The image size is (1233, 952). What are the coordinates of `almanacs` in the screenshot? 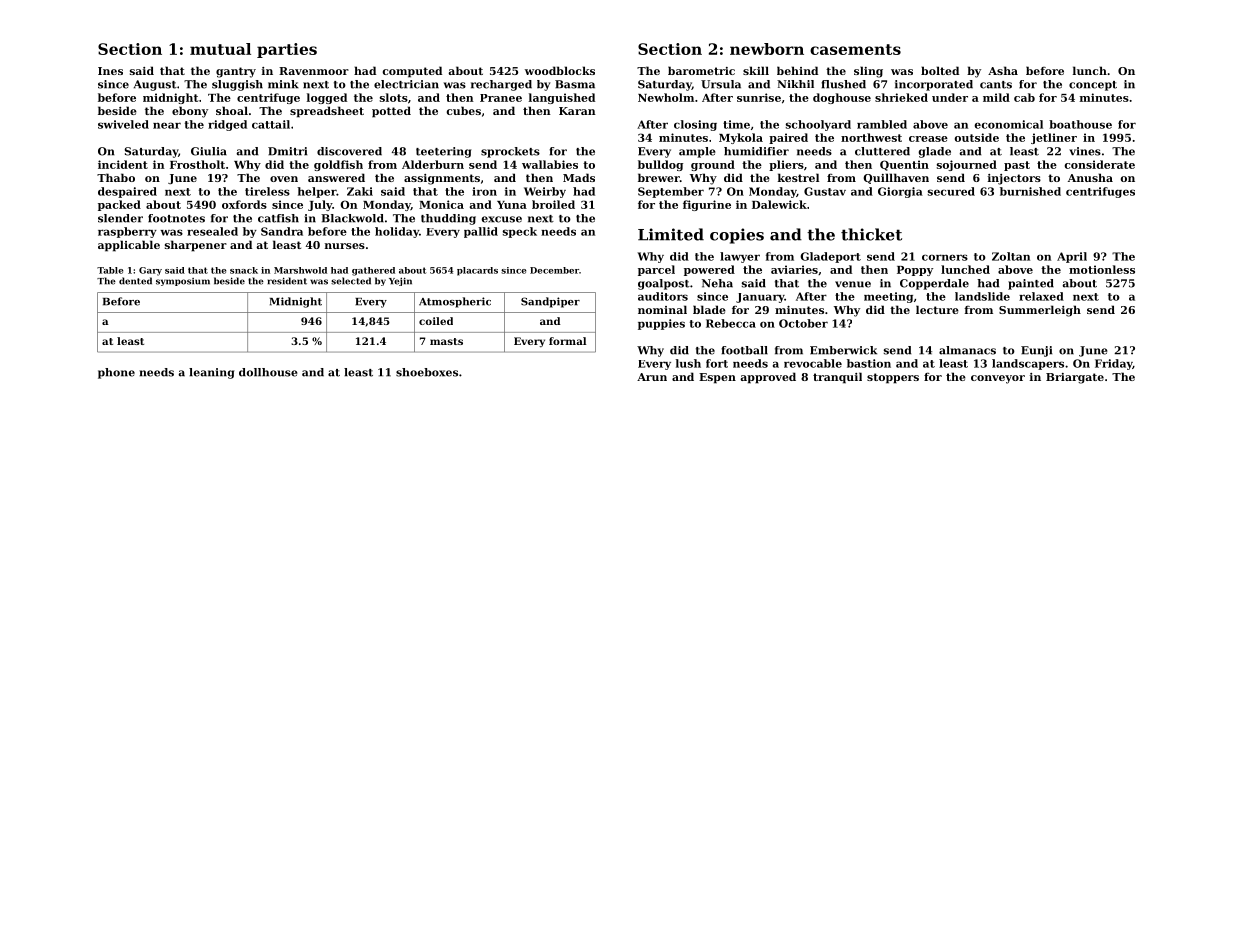 It's located at (967, 350).
